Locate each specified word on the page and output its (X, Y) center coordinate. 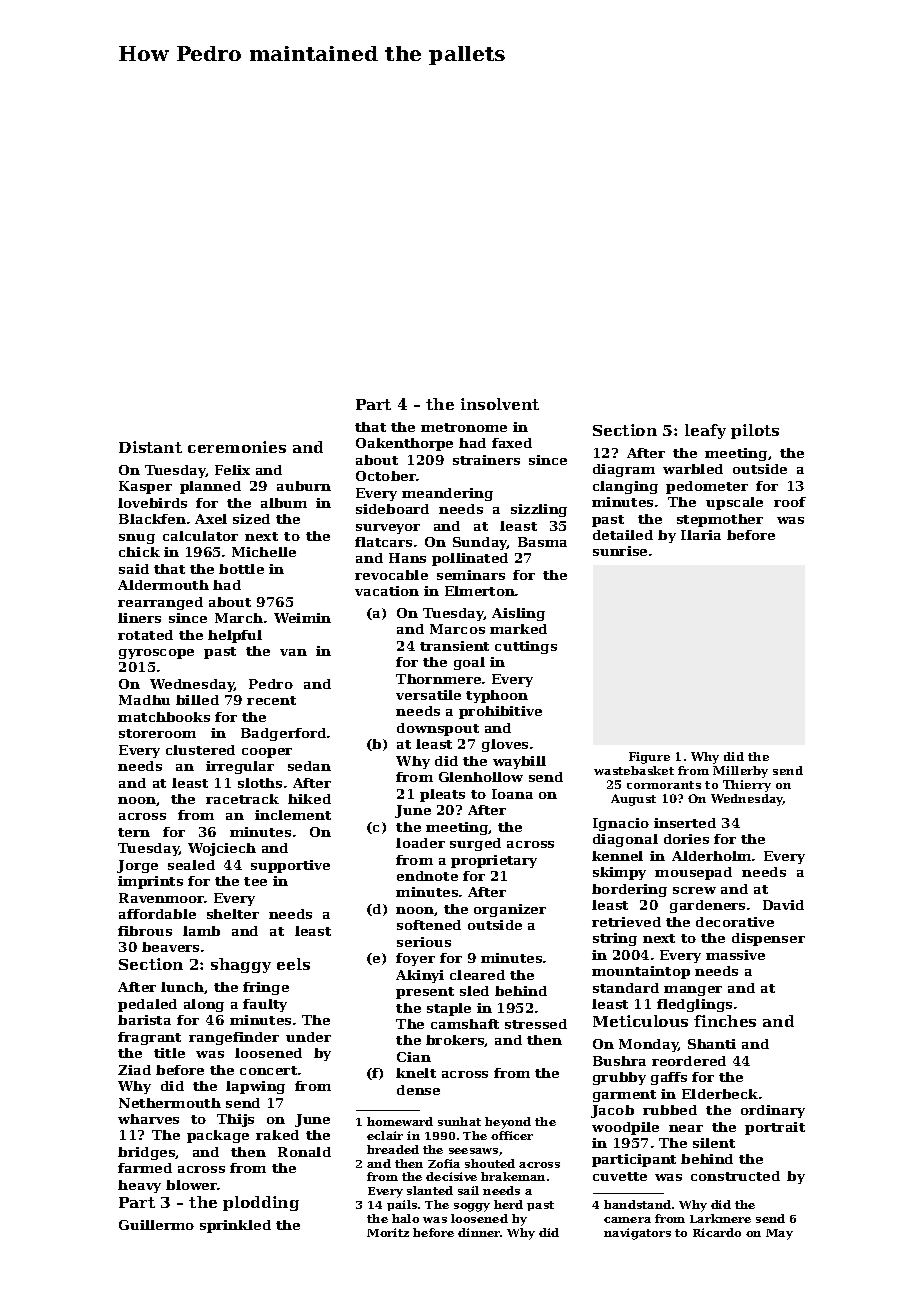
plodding (261, 1203)
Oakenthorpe (404, 444)
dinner (479, 1232)
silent (714, 1143)
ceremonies (237, 447)
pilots (755, 431)
